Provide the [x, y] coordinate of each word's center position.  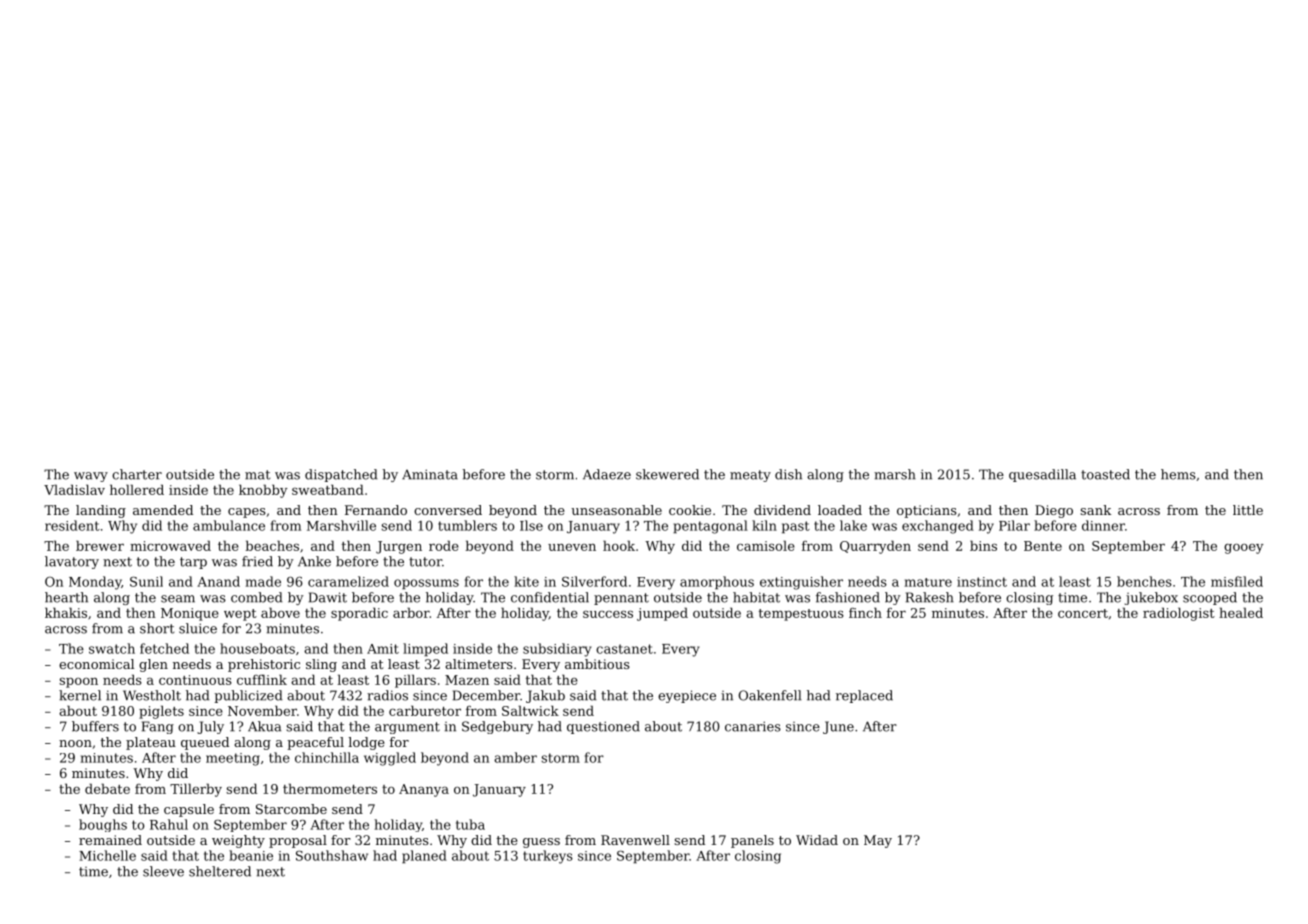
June [838, 727]
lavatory [72, 562]
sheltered [220, 871]
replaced [864, 696]
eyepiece [687, 696]
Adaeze [607, 474]
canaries [753, 726]
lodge [366, 743]
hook [619, 545]
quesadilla [1042, 475]
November [262, 710]
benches [1144, 581]
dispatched [341, 475]
